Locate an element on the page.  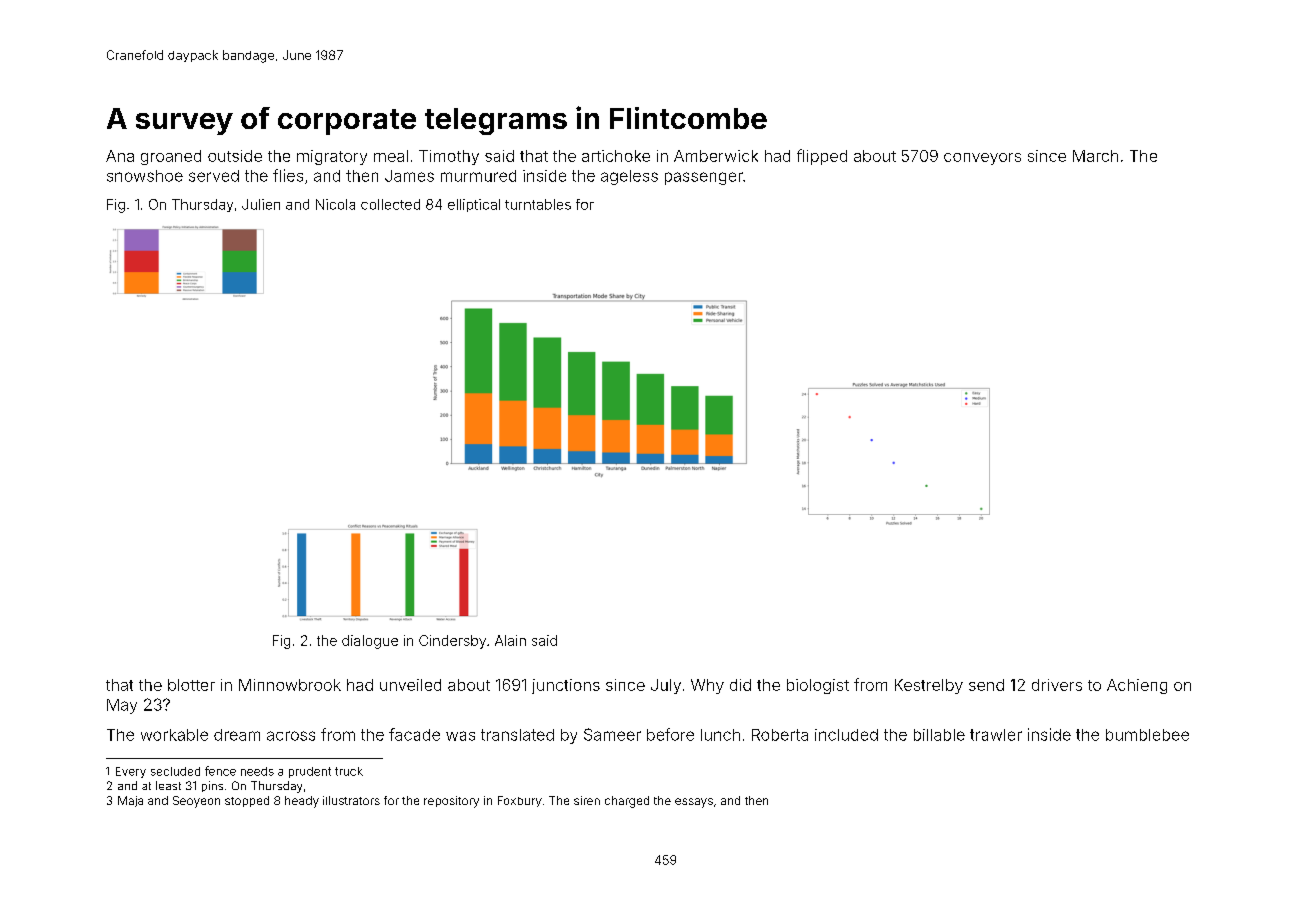
drivers is located at coordinates (1057, 685).
